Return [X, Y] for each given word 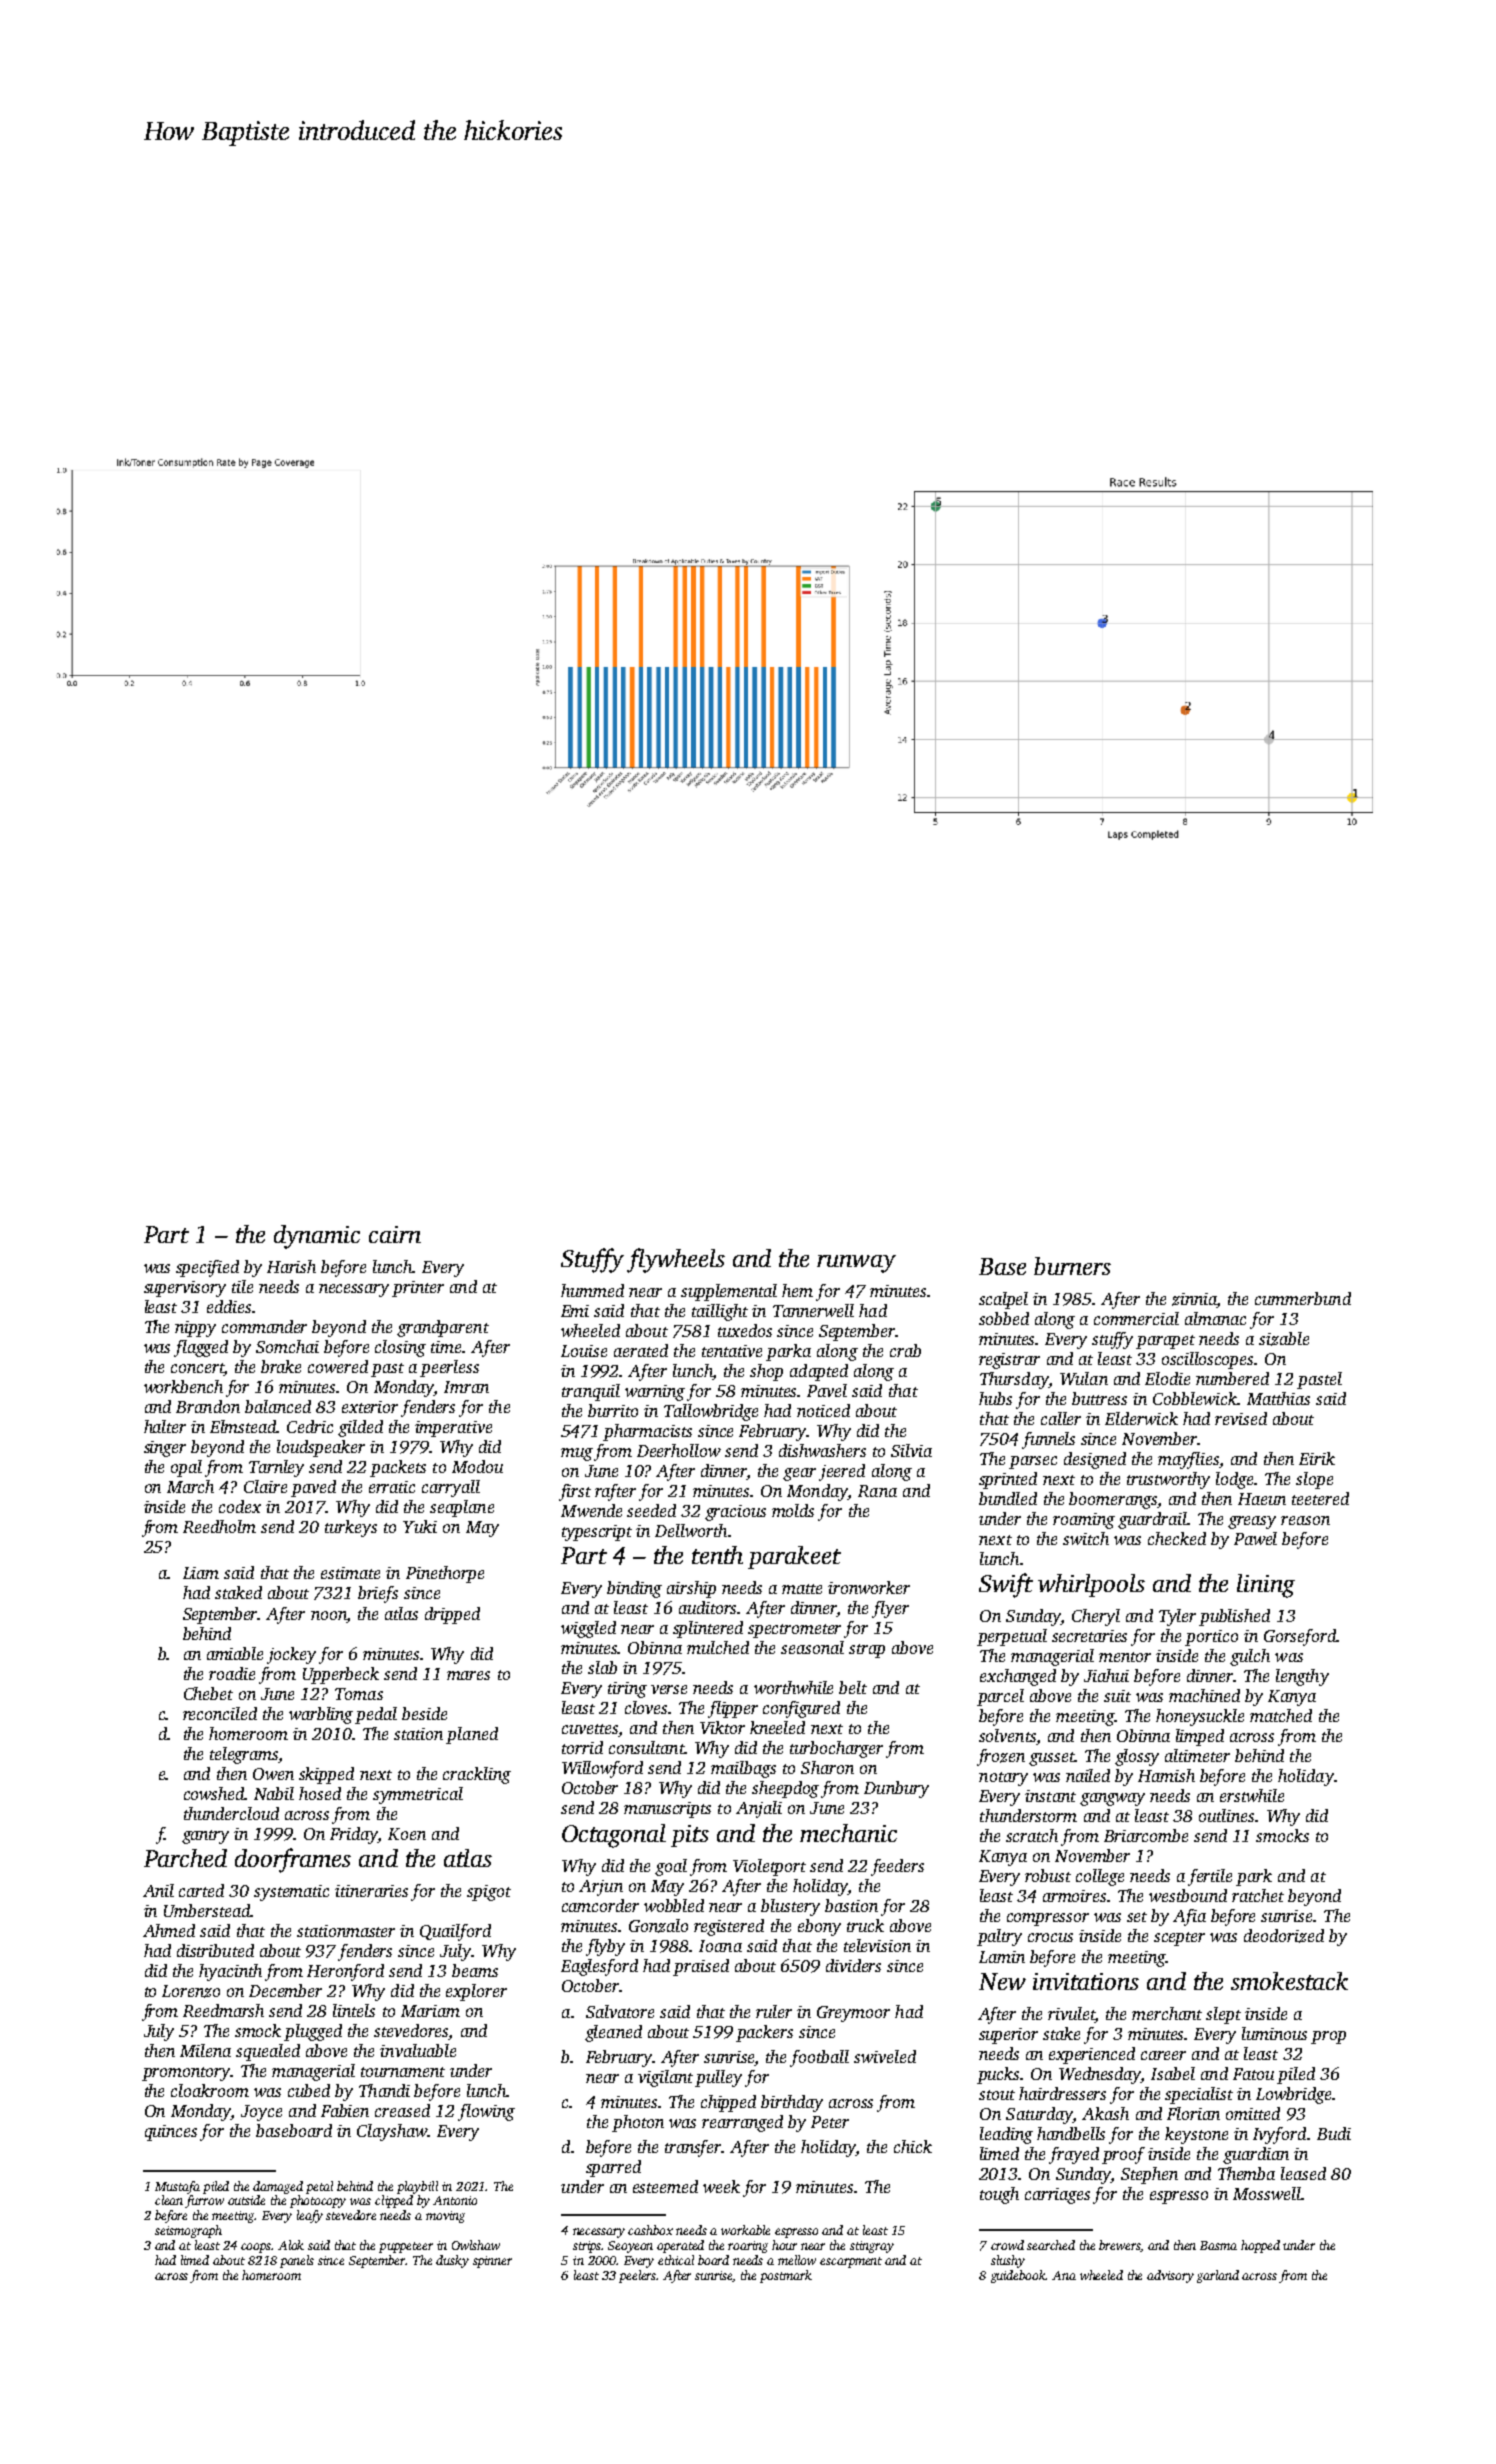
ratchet [1258, 1895]
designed [1095, 1460]
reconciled [220, 1713]
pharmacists [647, 1432]
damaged [278, 2187]
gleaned [613, 2033]
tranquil [591, 1392]
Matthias [1278, 1398]
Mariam [430, 2011]
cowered [338, 1366]
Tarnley [276, 1468]
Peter [830, 2122]
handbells [1071, 2133]
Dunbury [896, 1789]
